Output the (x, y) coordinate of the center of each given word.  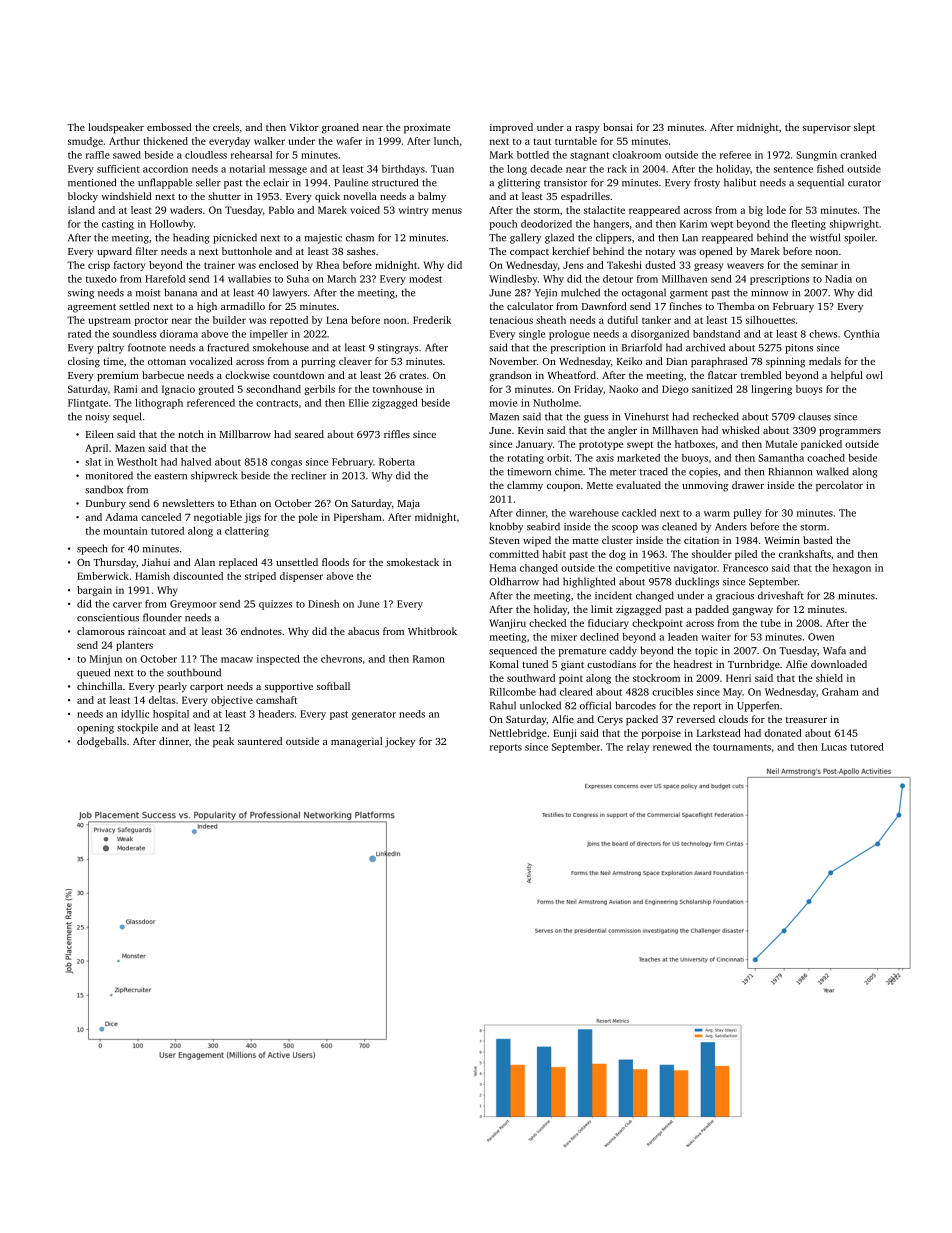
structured (395, 182)
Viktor (304, 127)
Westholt (137, 462)
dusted (660, 265)
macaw (237, 660)
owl (874, 375)
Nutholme (556, 403)
